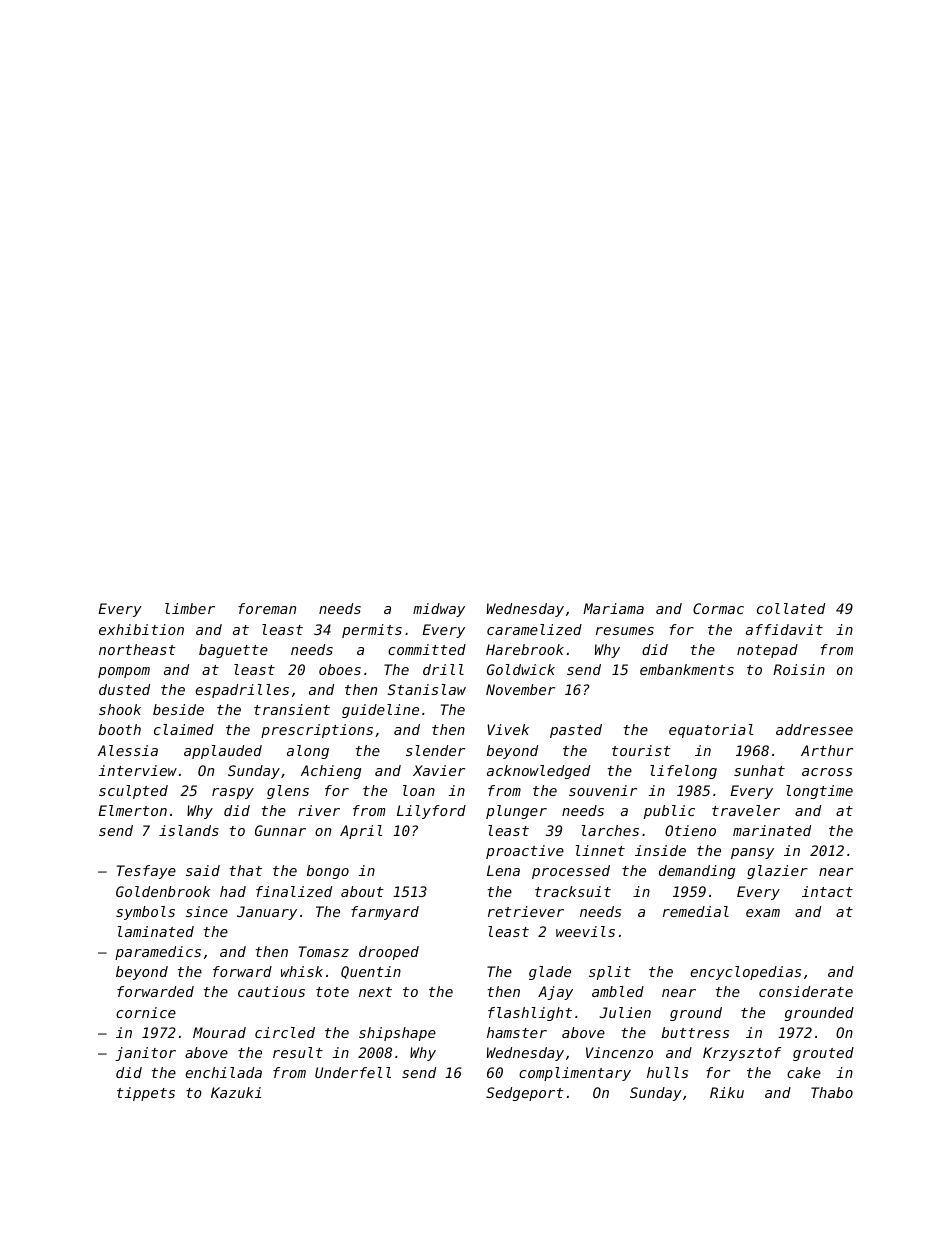 This screenshot has width=952, height=1233. What do you see at coordinates (814, 729) in the screenshot?
I see `addressee` at bounding box center [814, 729].
